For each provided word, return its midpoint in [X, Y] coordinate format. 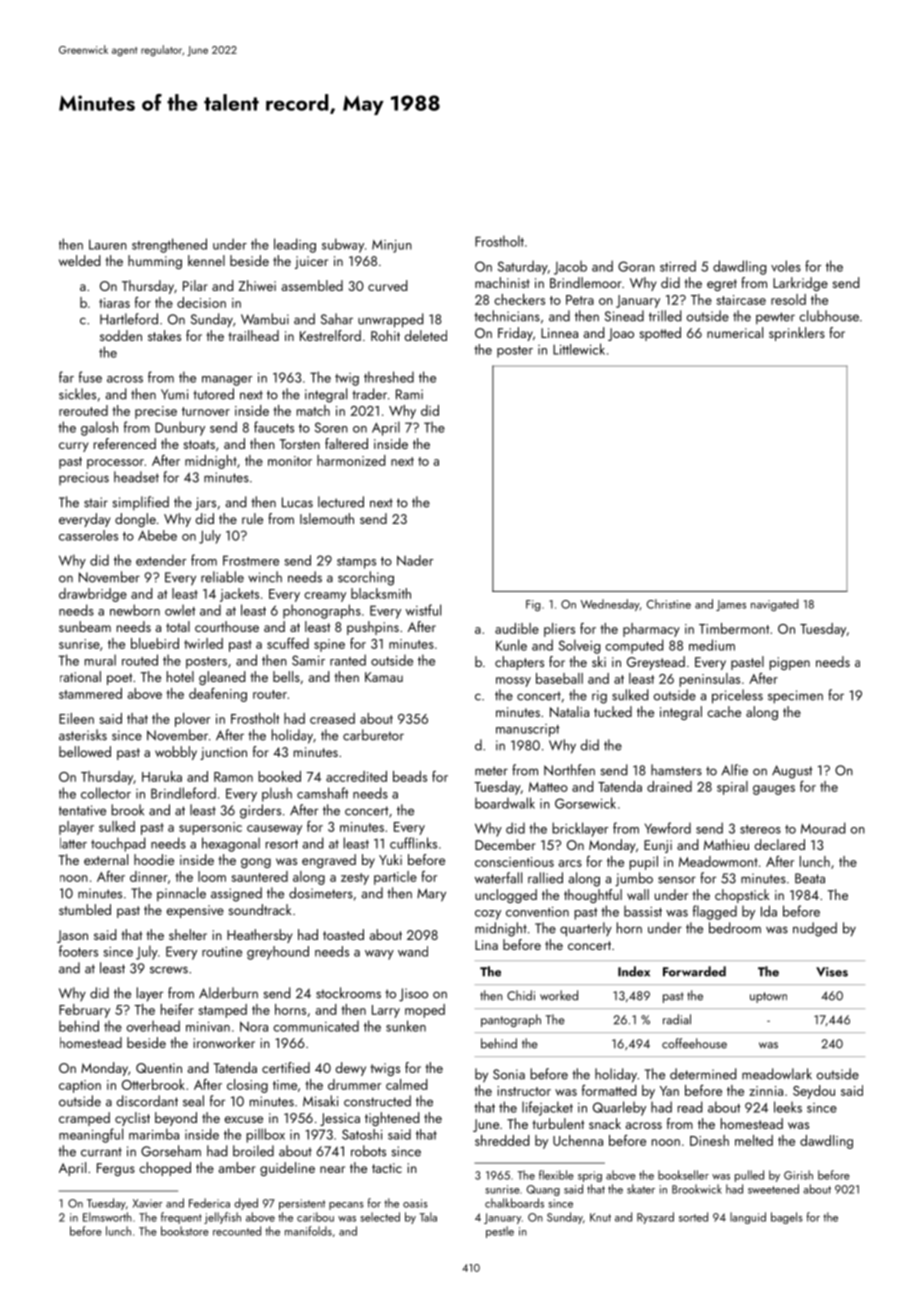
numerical [735, 332]
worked [559, 995]
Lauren [108, 244]
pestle [500, 1232]
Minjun [392, 246]
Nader [415, 560]
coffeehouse [694, 1043]
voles [786, 266]
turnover [206, 411]
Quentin [159, 1068]
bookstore [185, 1231]
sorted [693, 1217]
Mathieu [726, 844]
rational [80, 676]
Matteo [548, 787]
